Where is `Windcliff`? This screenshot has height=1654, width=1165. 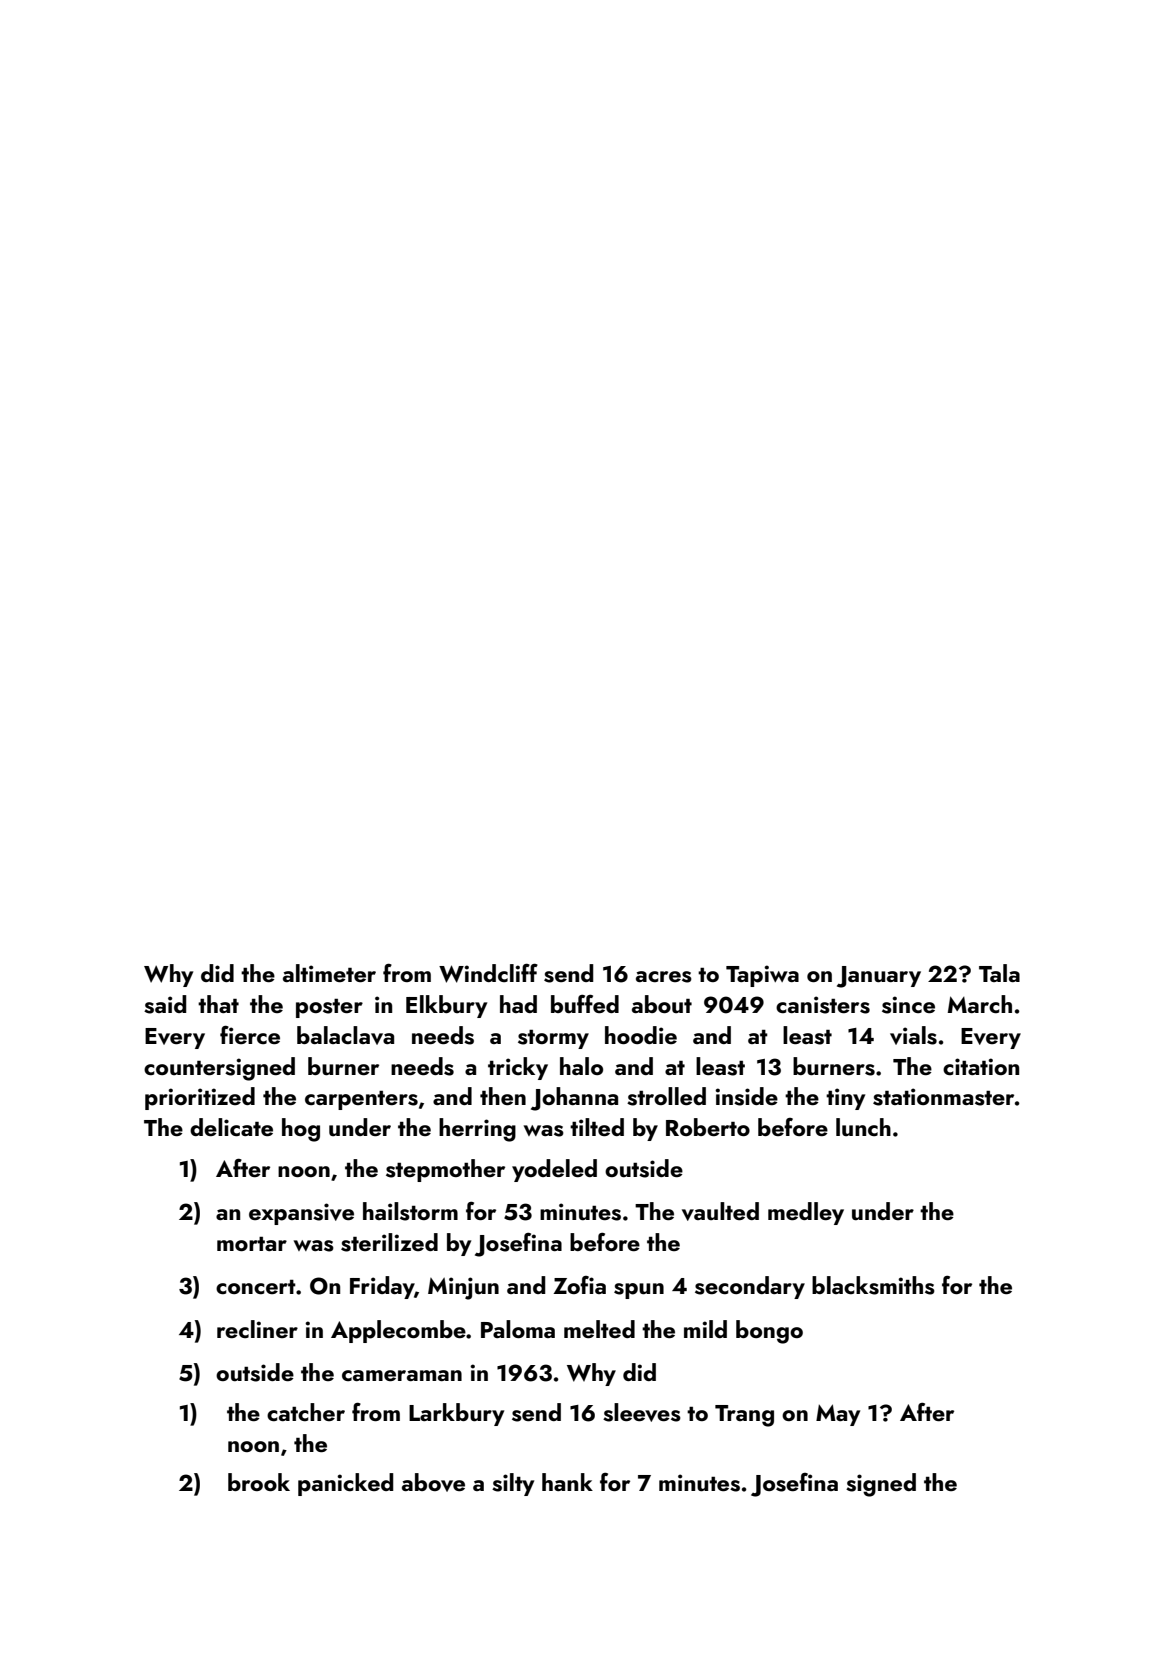 Windcliff is located at coordinates (488, 973).
